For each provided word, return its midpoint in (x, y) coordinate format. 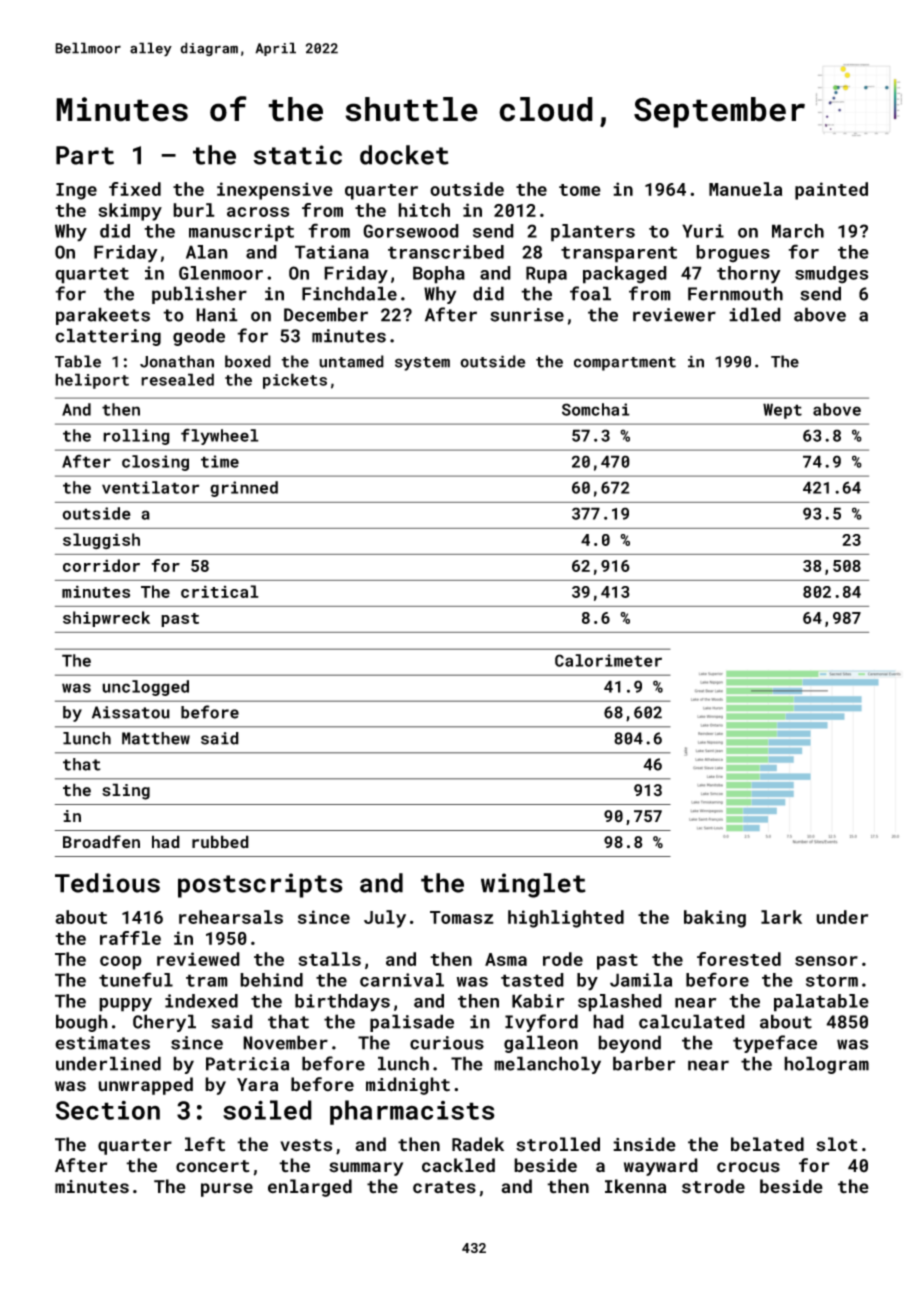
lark (781, 917)
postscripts (260, 885)
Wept (782, 411)
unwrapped (145, 1086)
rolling (136, 437)
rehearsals (231, 917)
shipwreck (106, 619)
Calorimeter (608, 660)
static (297, 155)
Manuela (745, 189)
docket (404, 155)
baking (715, 919)
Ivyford (541, 1023)
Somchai (596, 409)
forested (739, 959)
